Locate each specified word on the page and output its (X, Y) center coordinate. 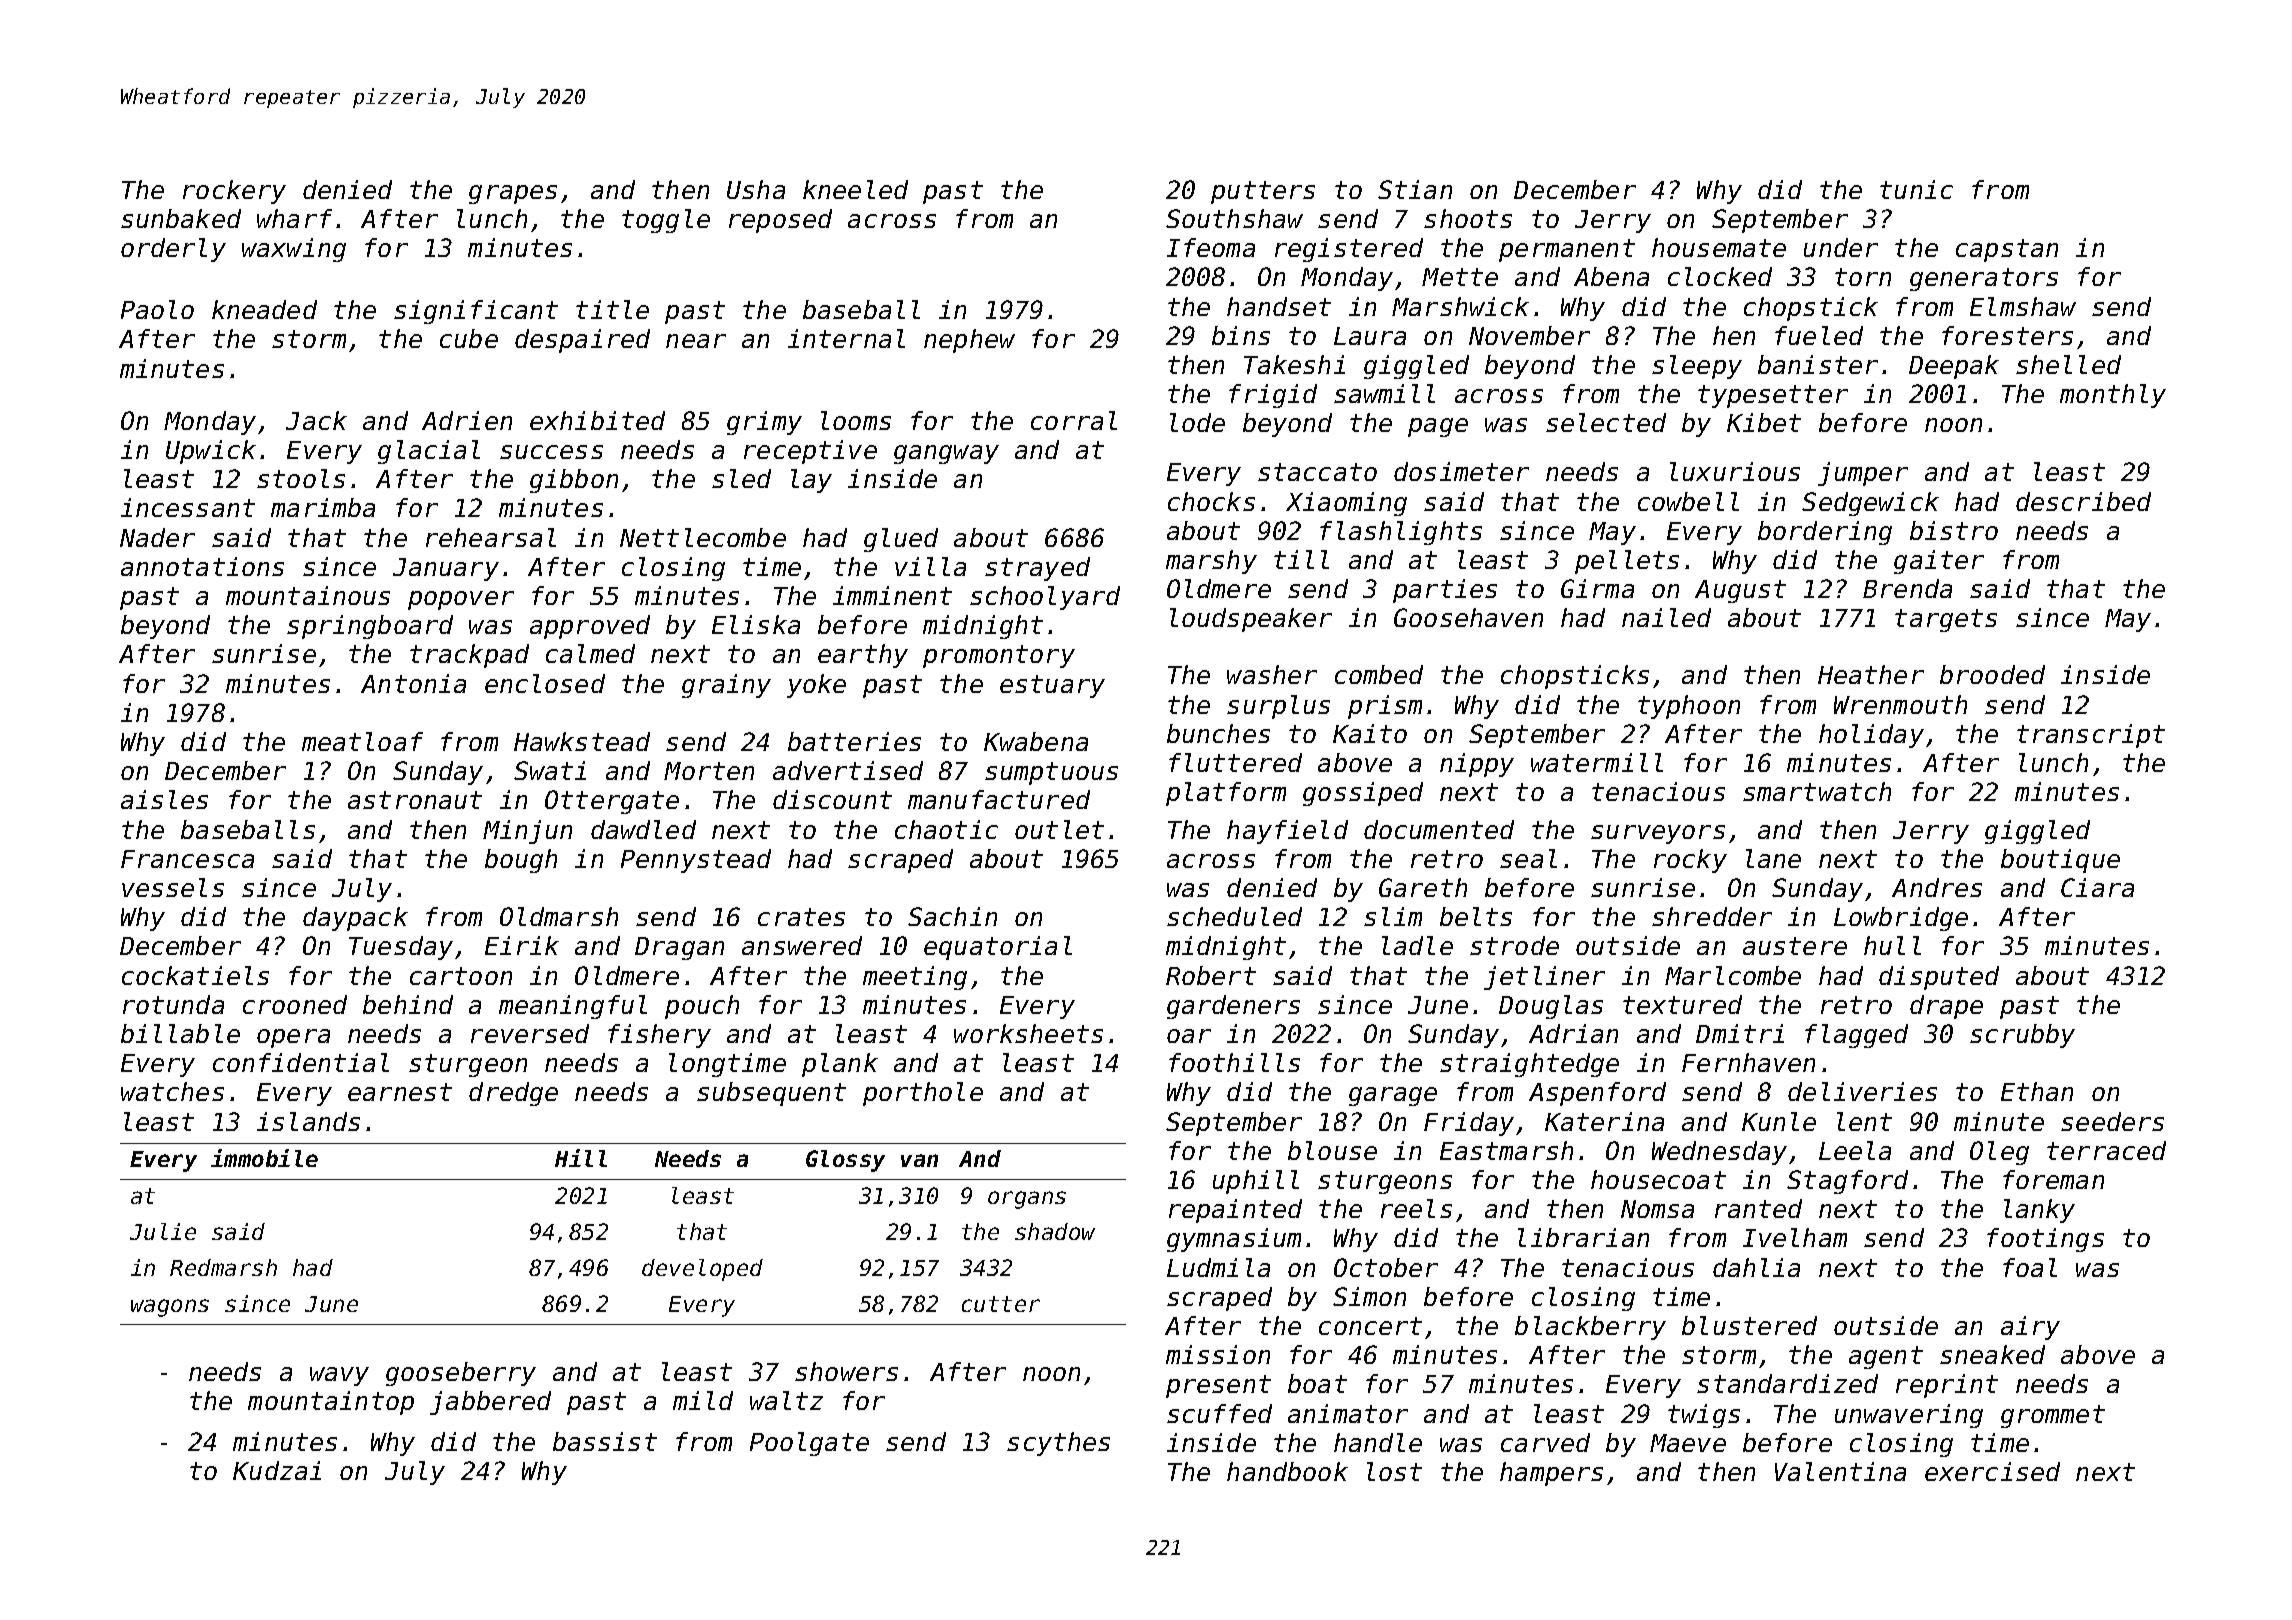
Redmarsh (223, 1267)
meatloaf (362, 741)
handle (1378, 1442)
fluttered (1235, 762)
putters (1263, 192)
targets (1946, 620)
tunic (1916, 189)
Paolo (157, 309)
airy (2030, 1328)
